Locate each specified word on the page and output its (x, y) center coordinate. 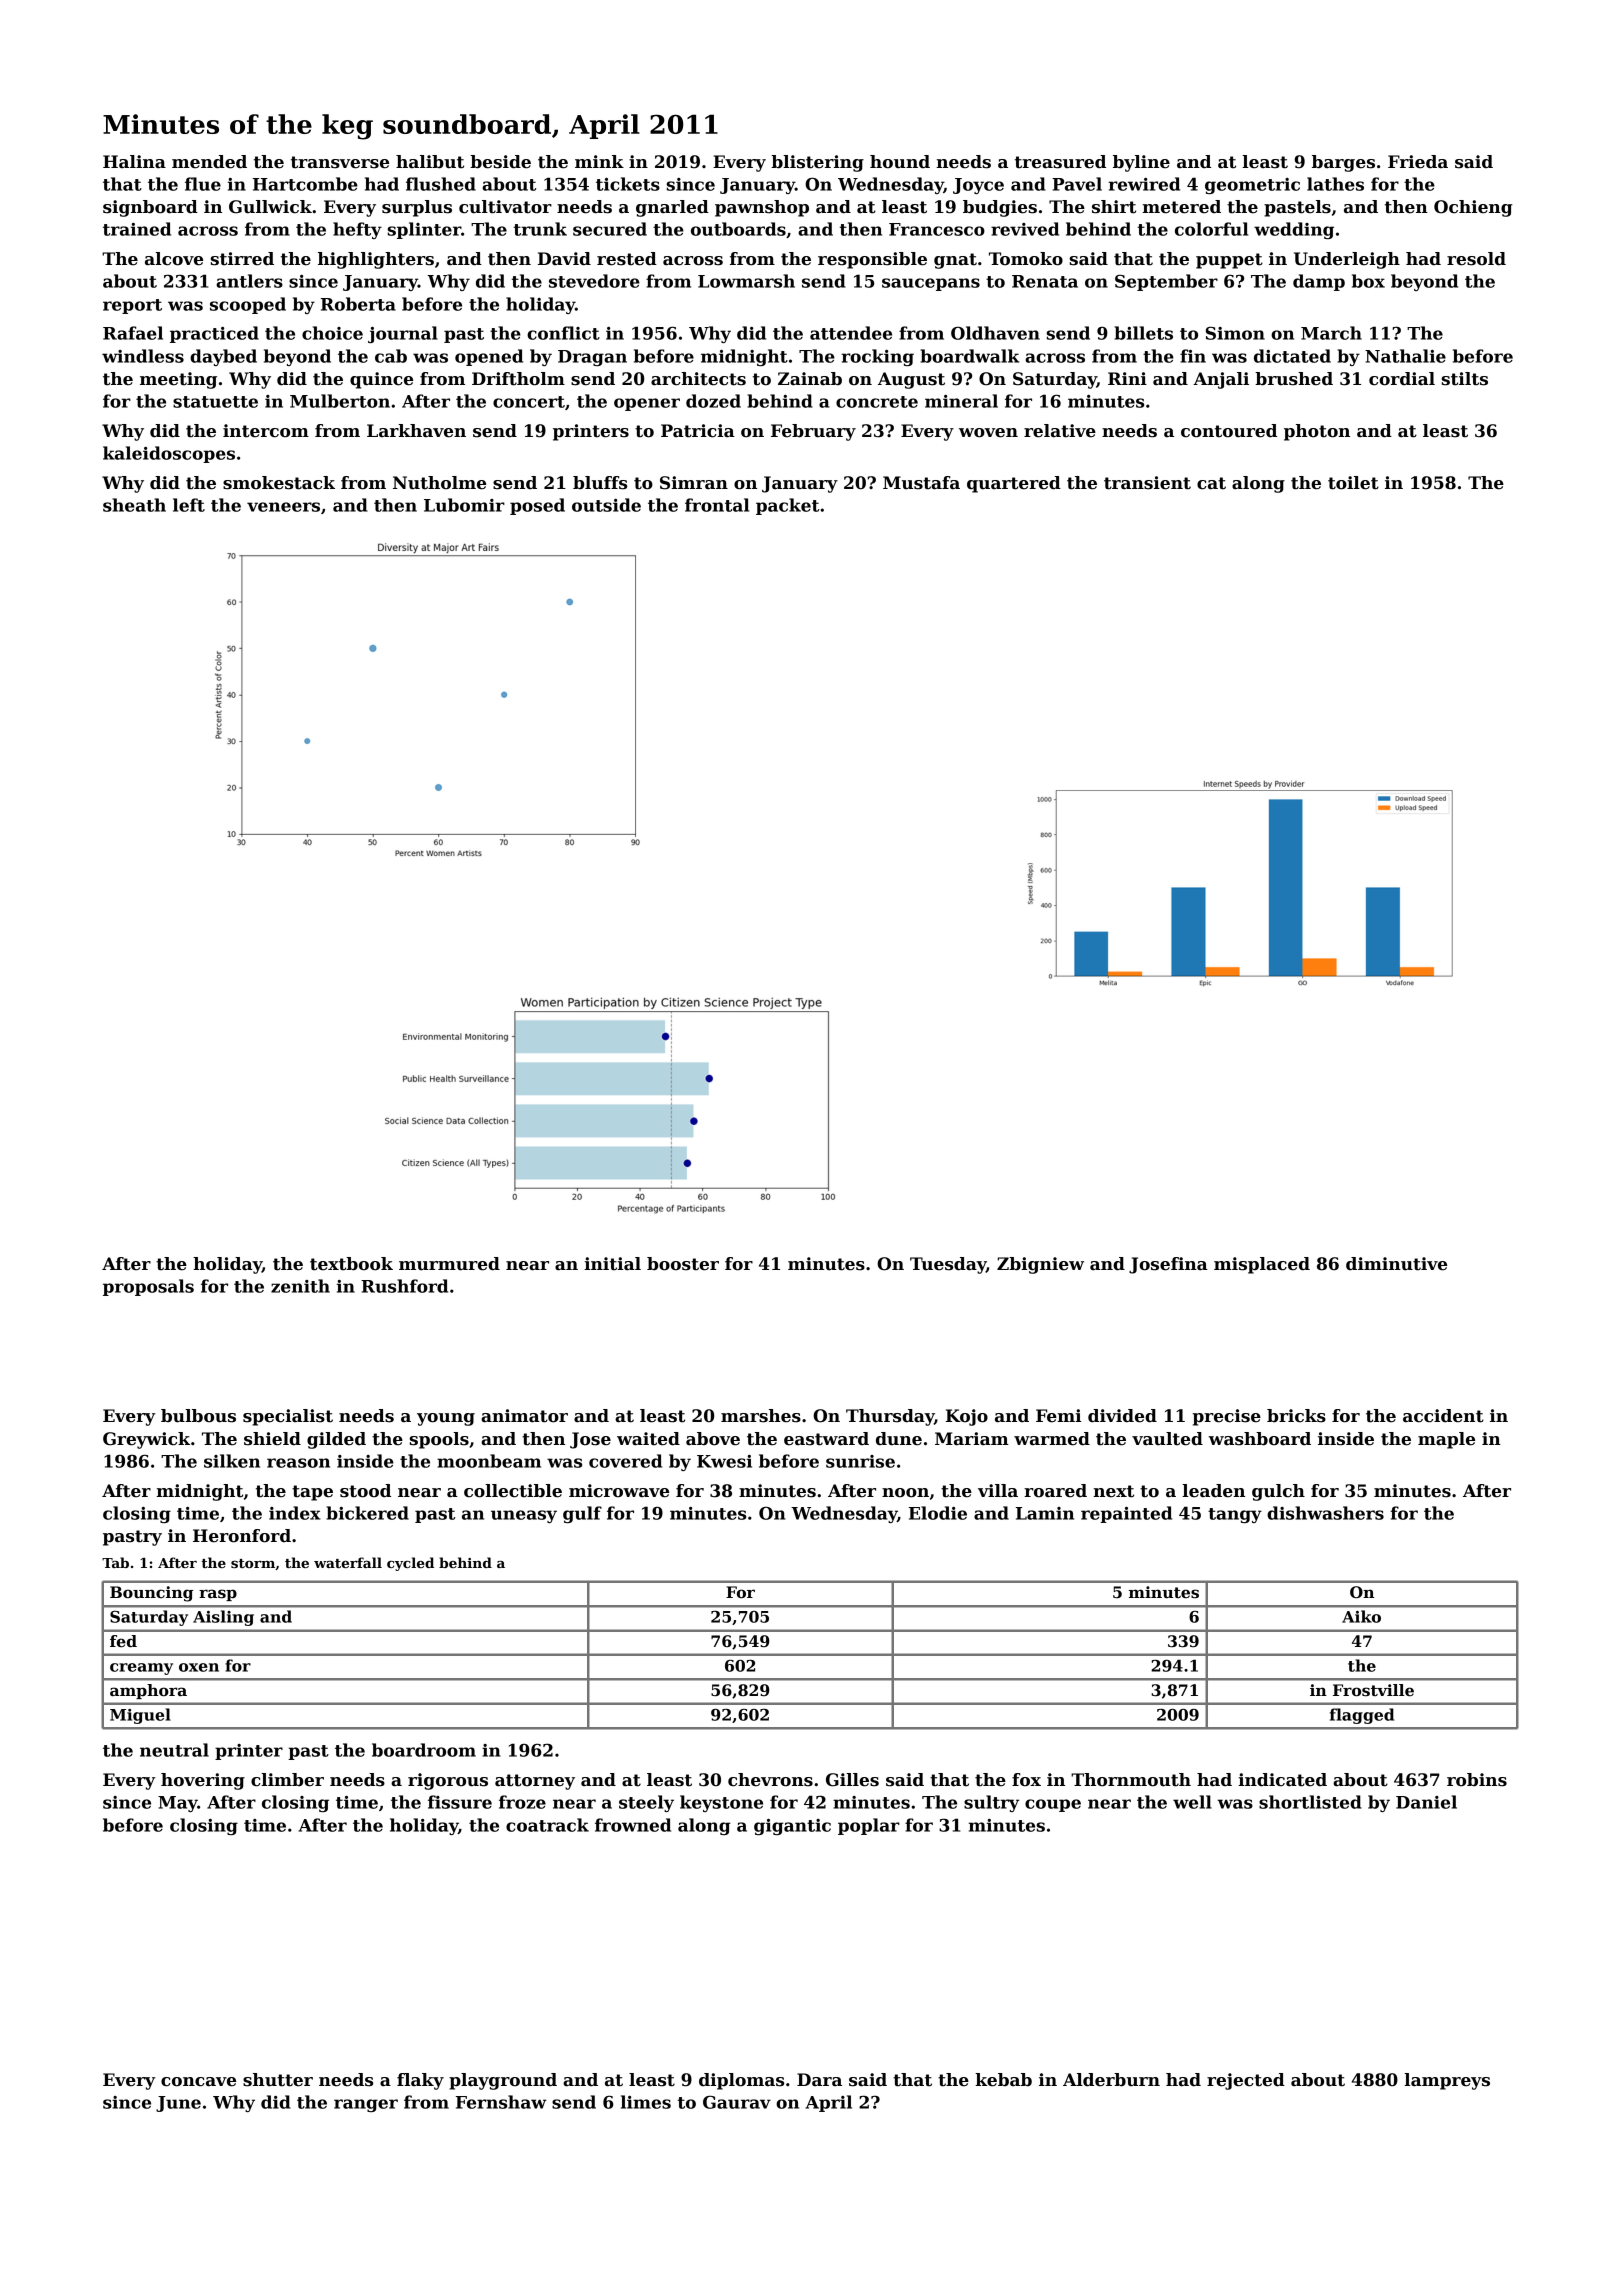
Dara (819, 2079)
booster (683, 1264)
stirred (242, 259)
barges (1343, 163)
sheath (134, 505)
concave (198, 2082)
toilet (1353, 483)
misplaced (1262, 1265)
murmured (449, 1264)
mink (599, 161)
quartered (1014, 484)
